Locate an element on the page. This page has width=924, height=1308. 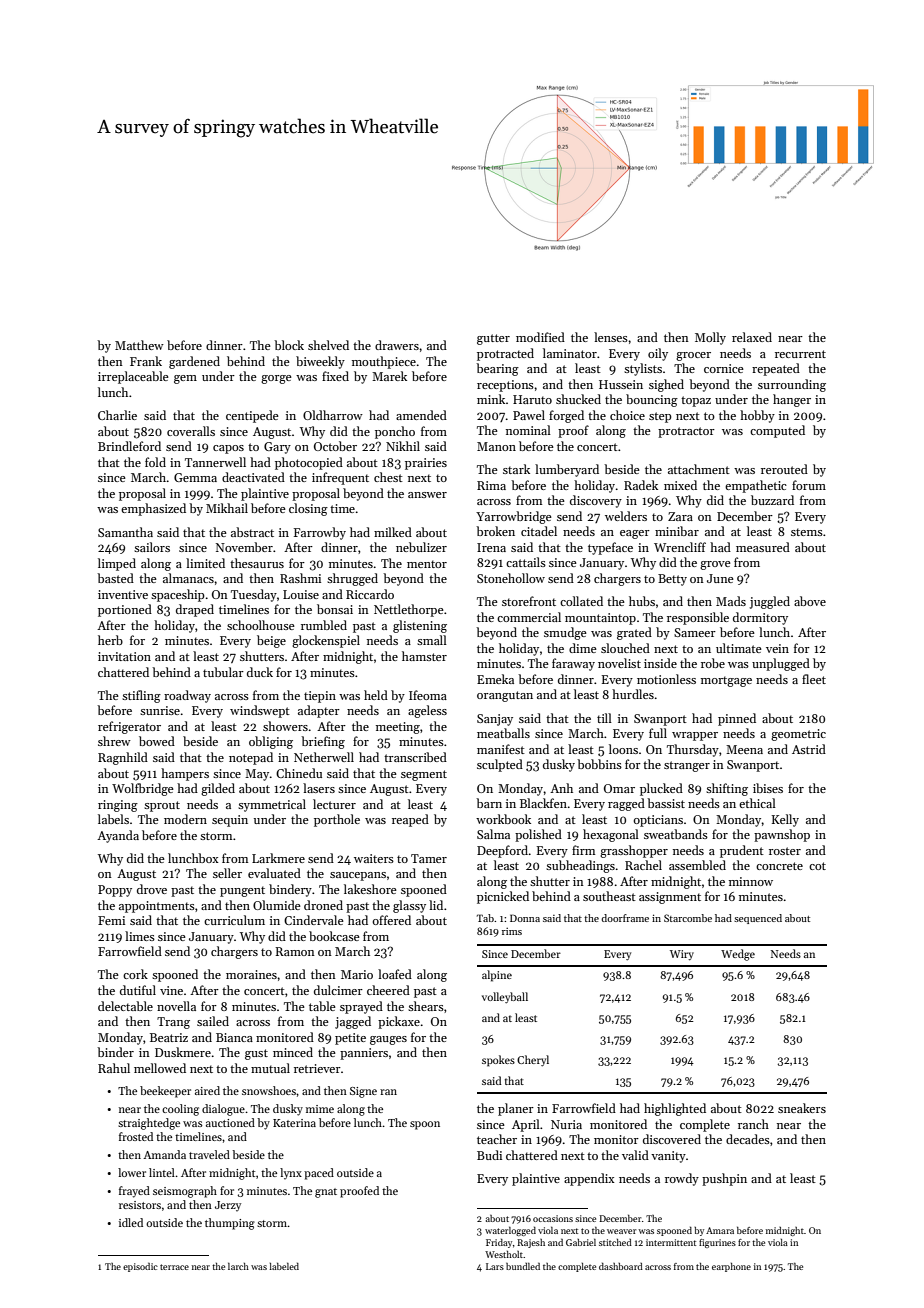
vein is located at coordinates (777, 648).
